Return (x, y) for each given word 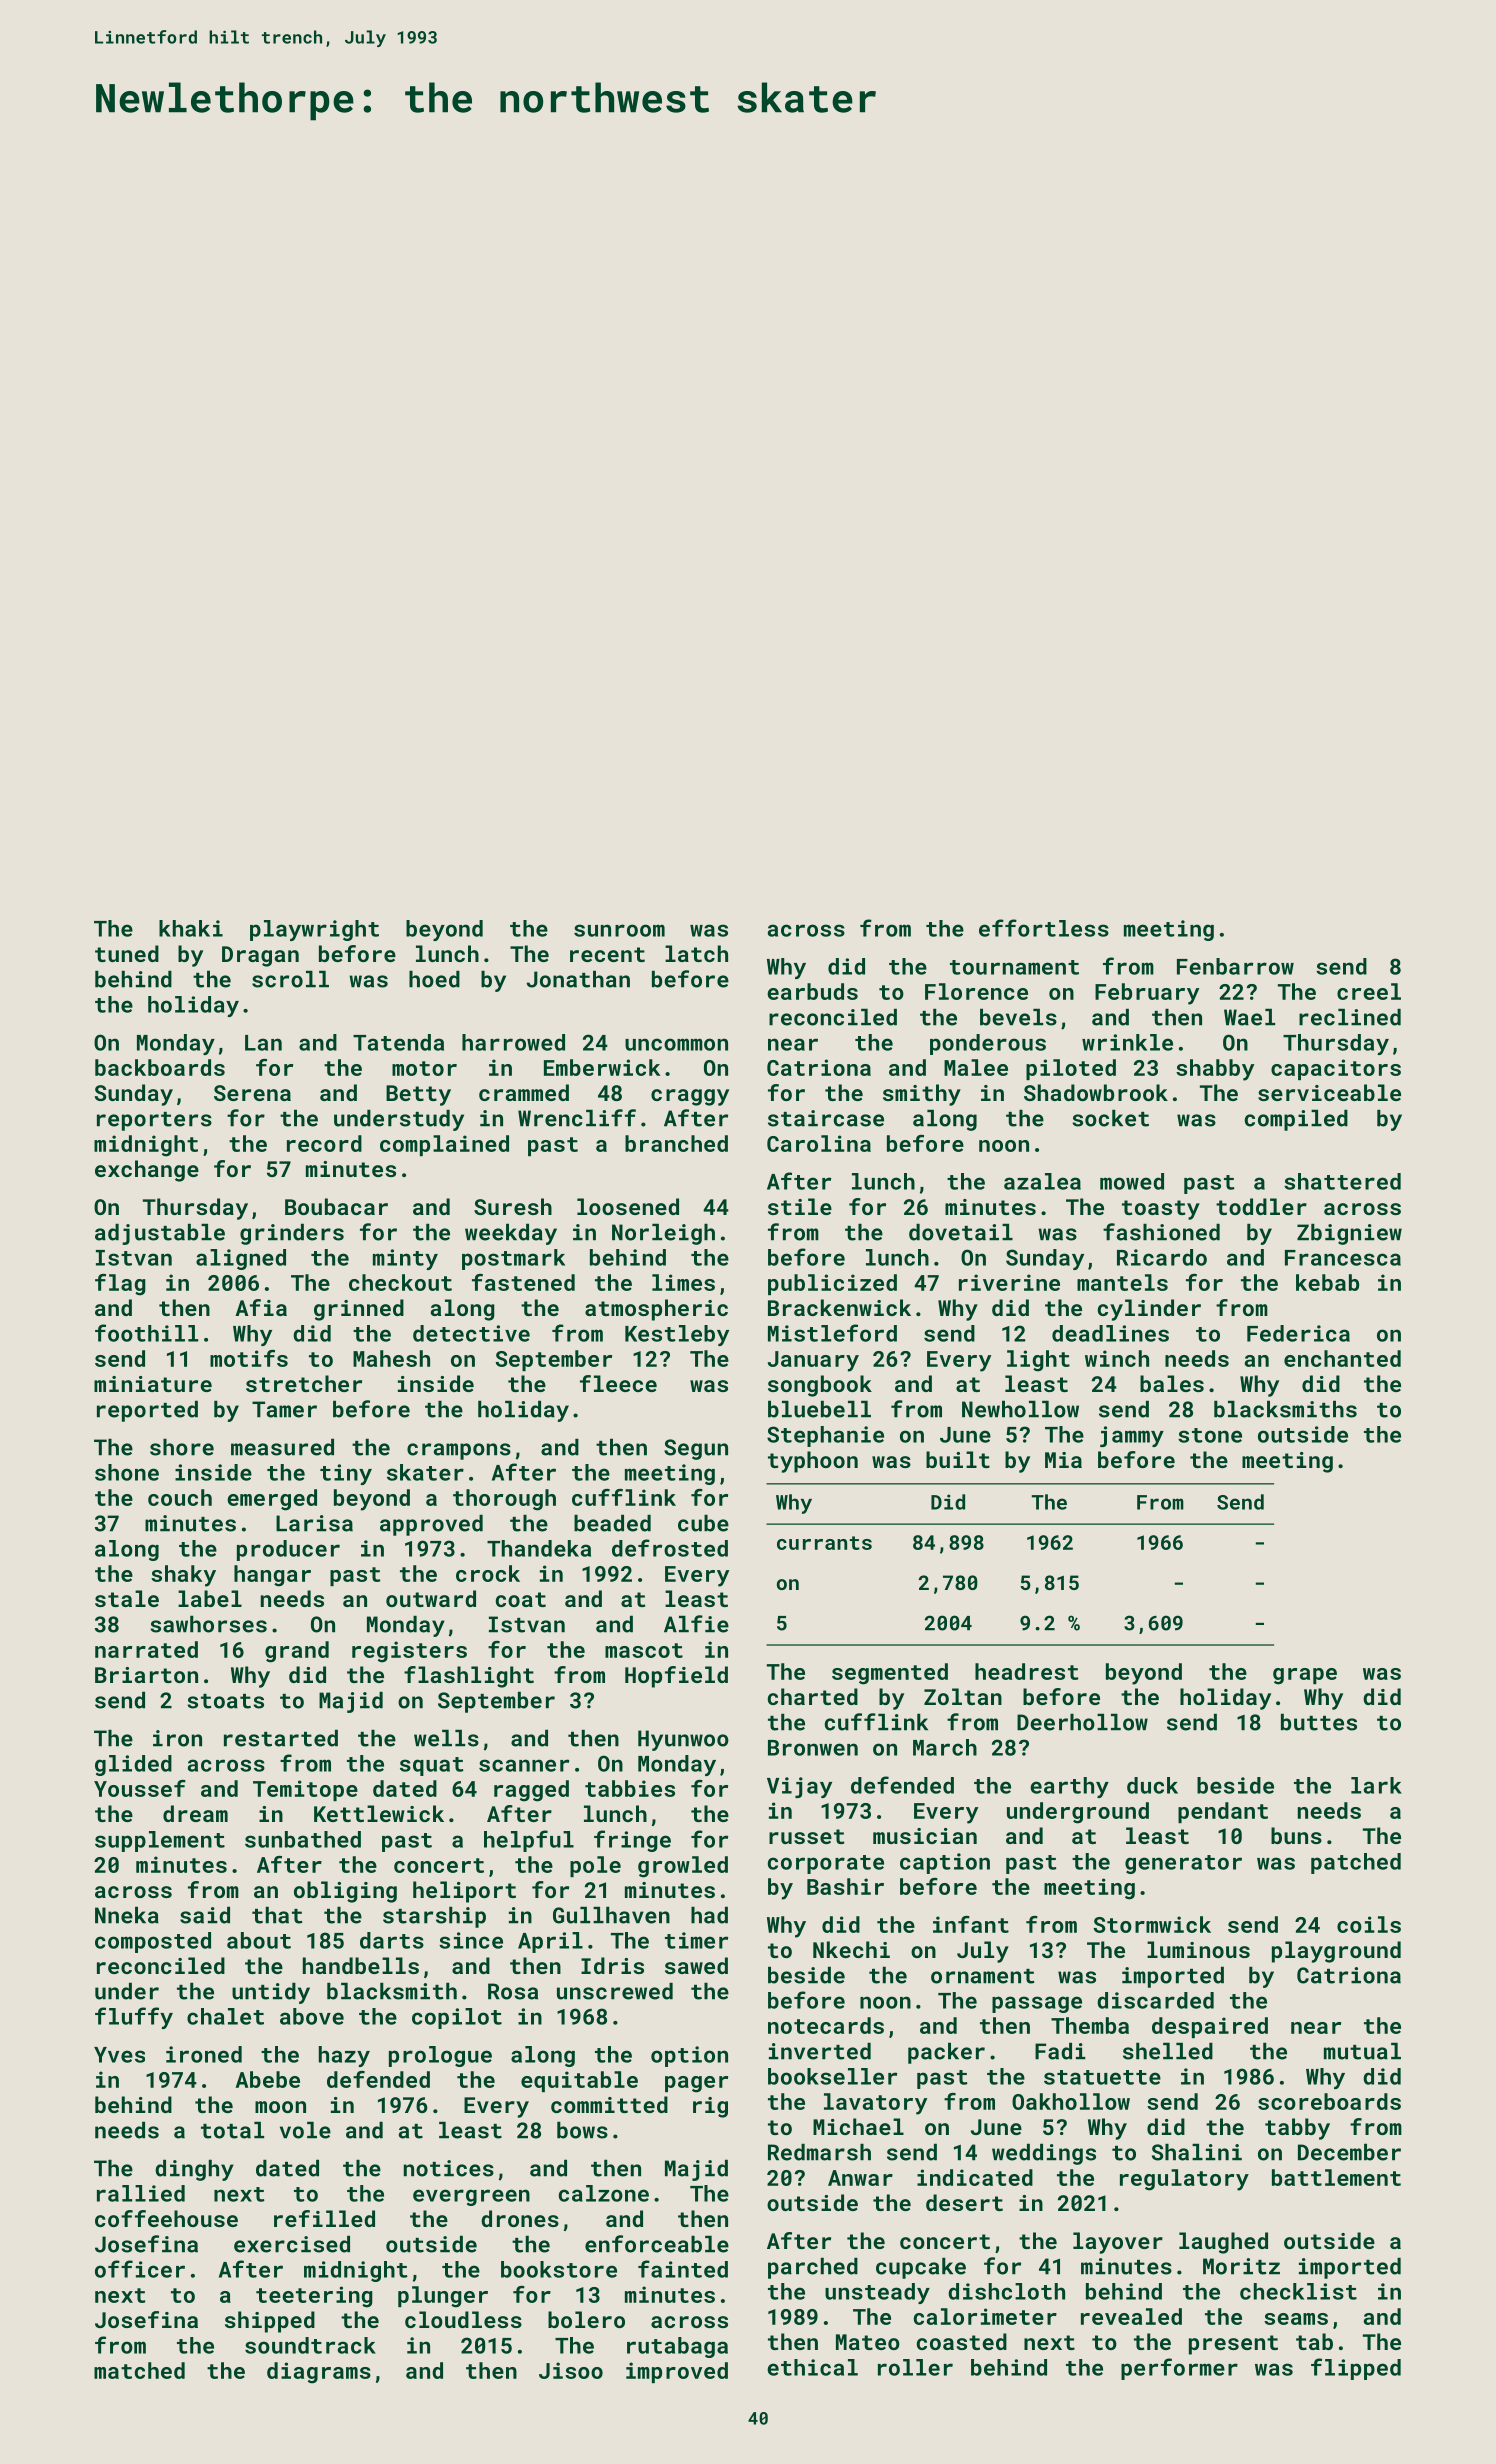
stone (1210, 1435)
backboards (160, 1067)
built (958, 1459)
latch (696, 953)
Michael (858, 2126)
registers (409, 1652)
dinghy (194, 2170)
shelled (1168, 2051)
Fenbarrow (1235, 966)
